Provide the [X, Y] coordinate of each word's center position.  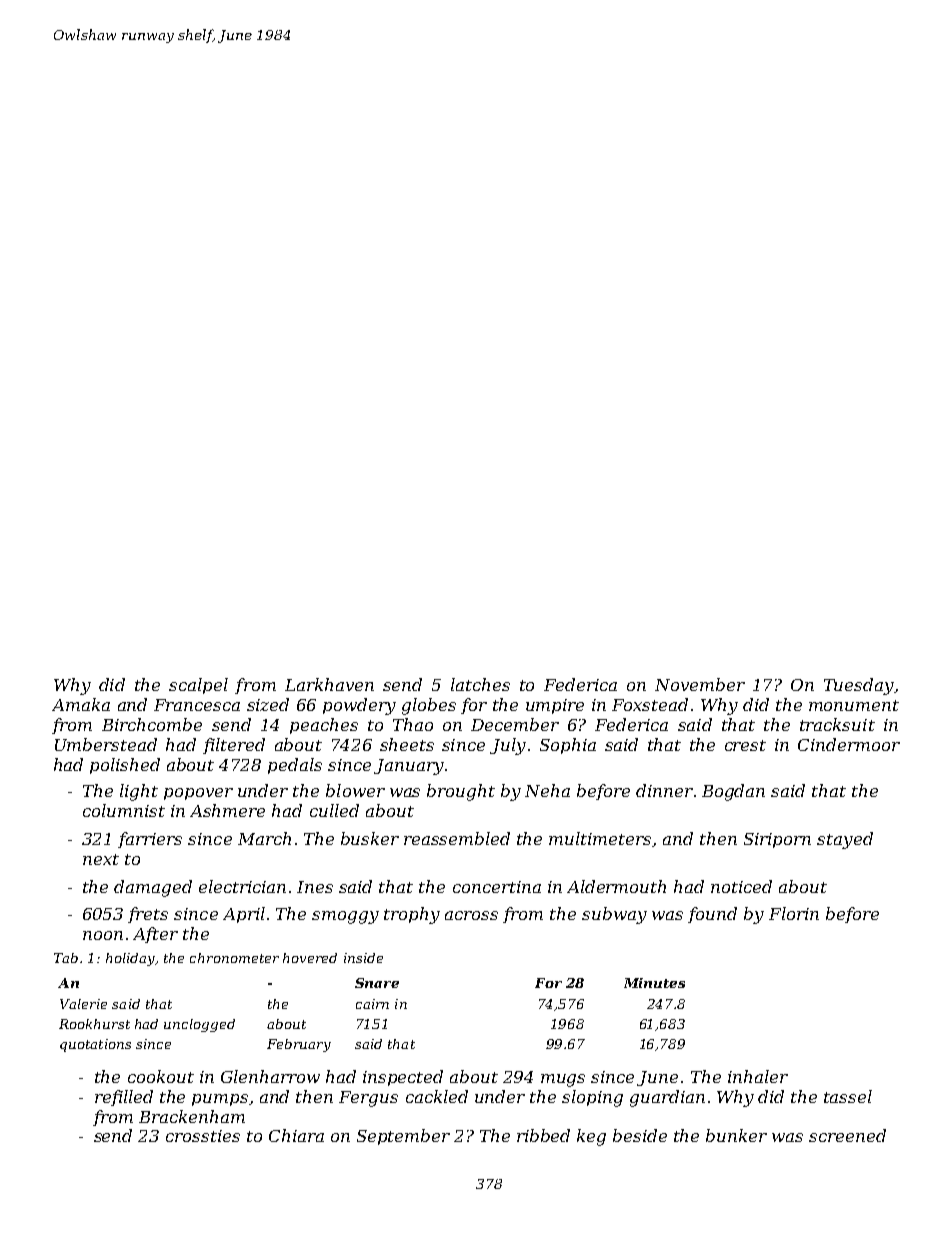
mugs [563, 1080]
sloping [592, 1098]
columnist [124, 810]
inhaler [758, 1076]
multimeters [600, 838]
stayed [845, 840]
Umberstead [106, 744]
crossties [203, 1136]
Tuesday [859, 686]
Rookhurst [94, 1024]
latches [480, 684]
